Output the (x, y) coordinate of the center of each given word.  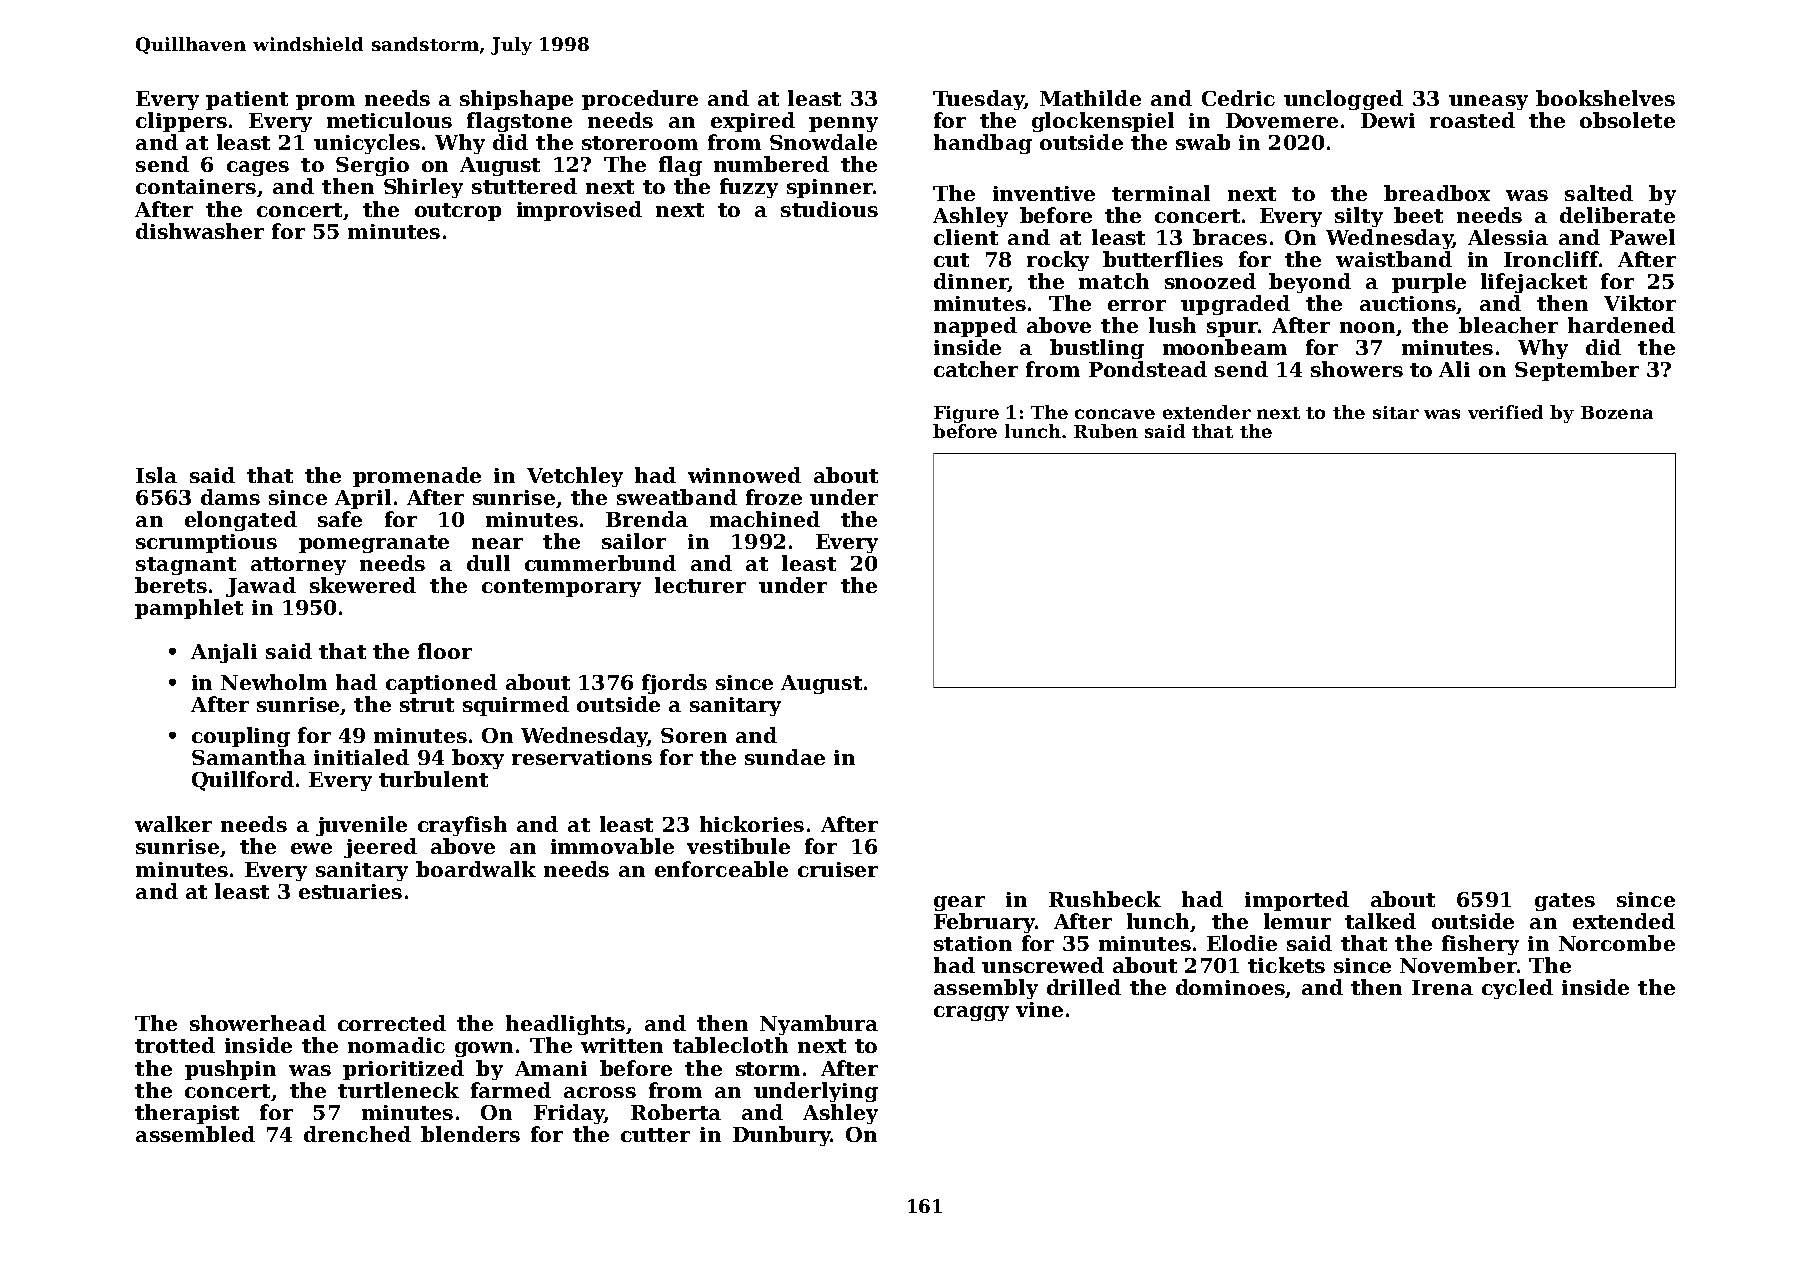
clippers (181, 122)
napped (975, 327)
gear (959, 903)
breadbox (1437, 193)
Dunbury (782, 1136)
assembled (195, 1134)
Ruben (1106, 431)
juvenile (361, 826)
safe (340, 519)
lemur (1297, 921)
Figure (966, 414)
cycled (1517, 989)
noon (1367, 327)
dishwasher (200, 231)
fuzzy (749, 188)
